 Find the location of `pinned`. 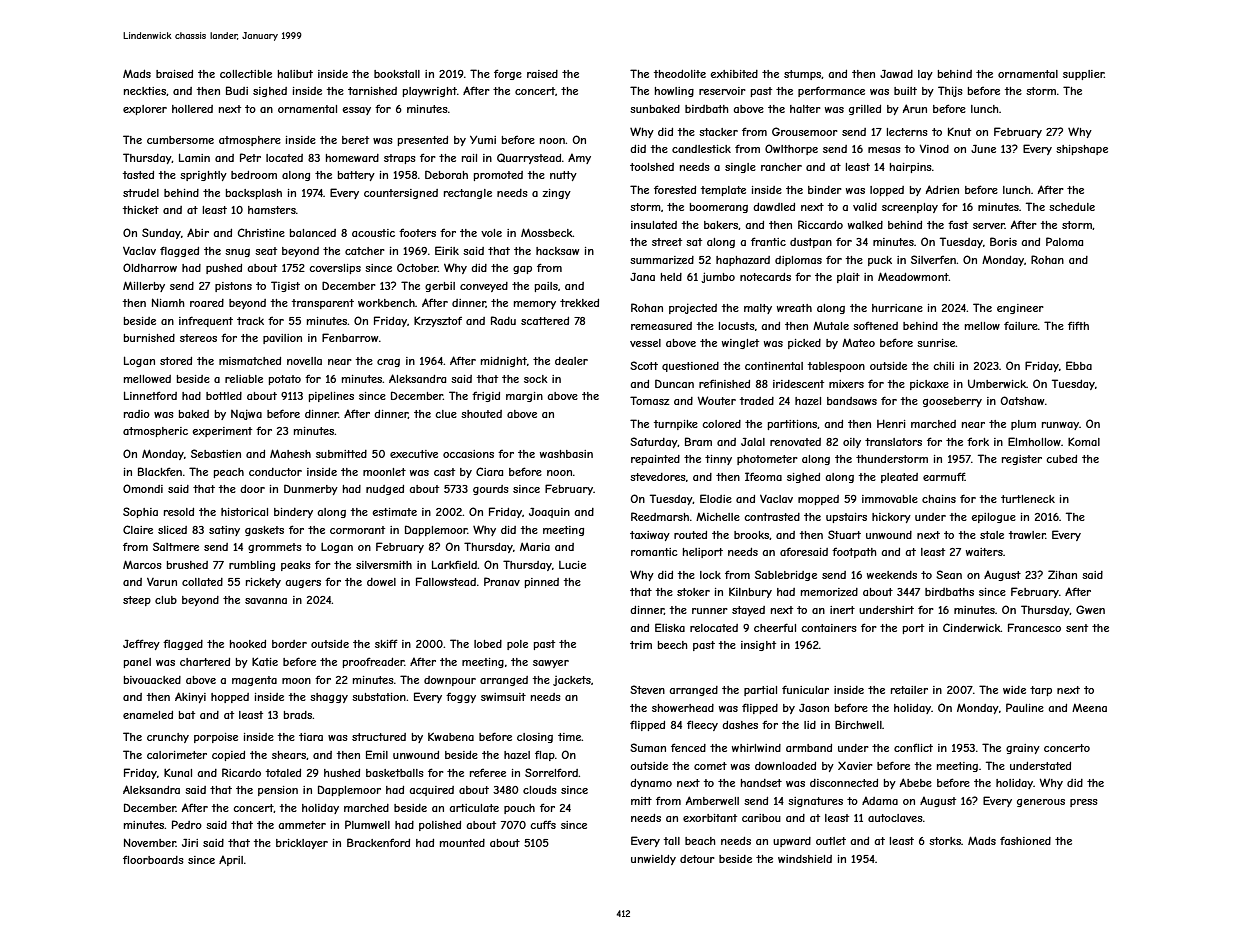

pinned is located at coordinates (542, 583).
